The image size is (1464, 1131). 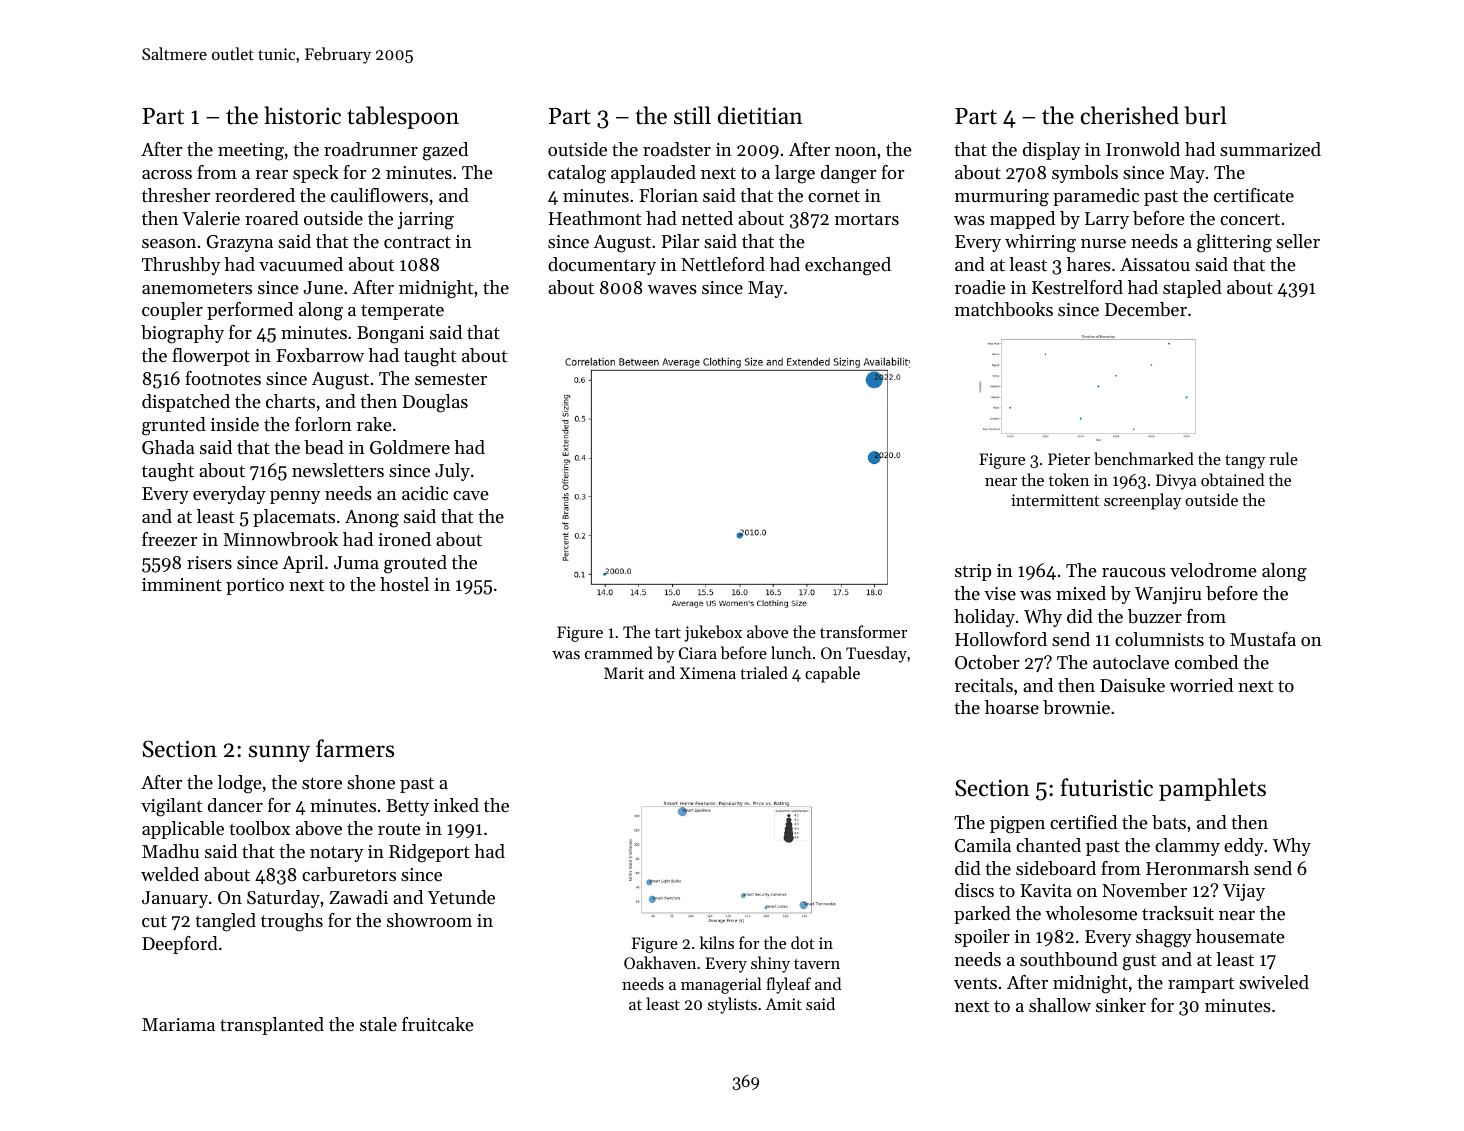 I want to click on freezer, so click(x=169, y=539).
